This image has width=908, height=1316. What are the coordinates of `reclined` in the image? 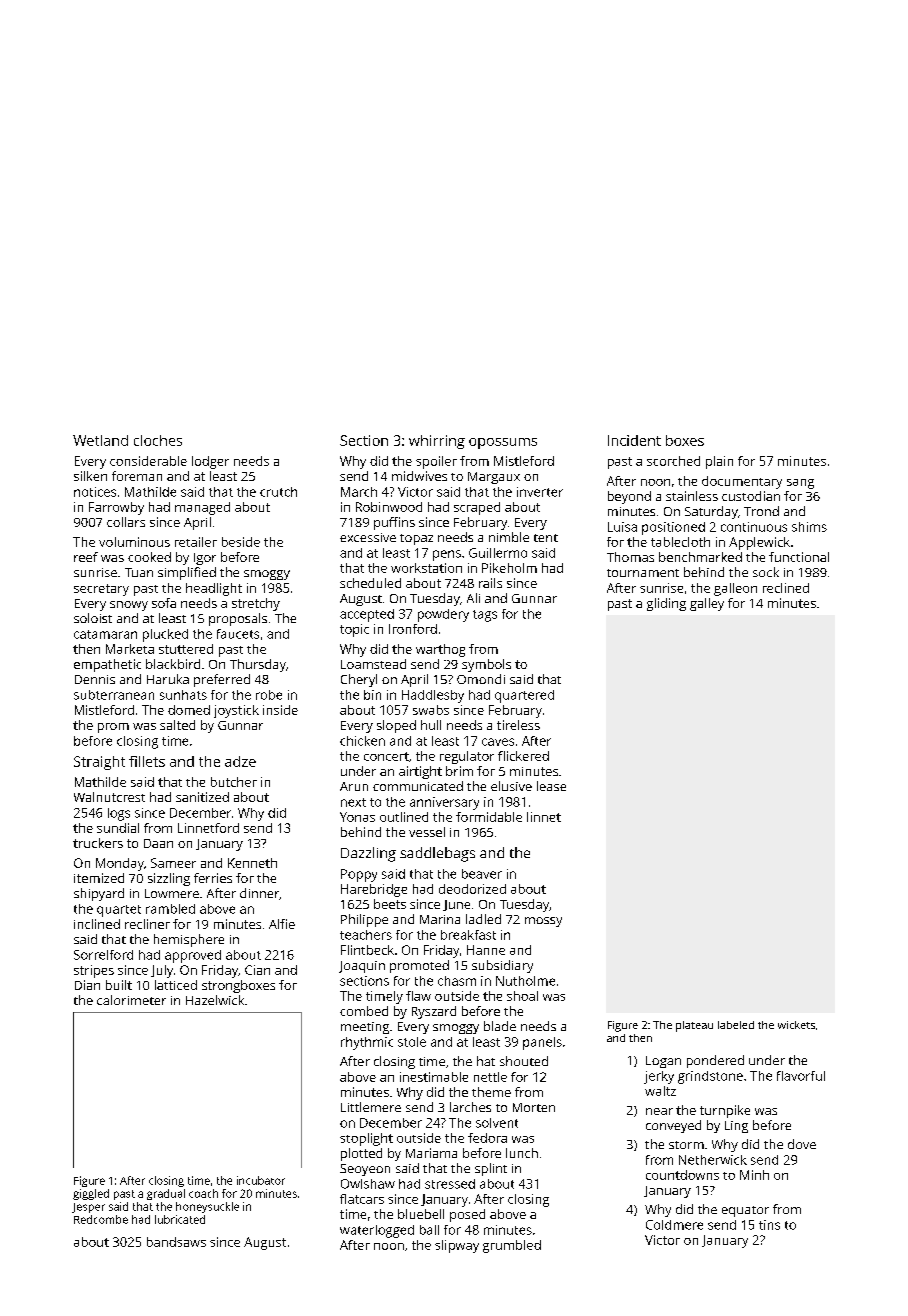 It's located at (786, 588).
